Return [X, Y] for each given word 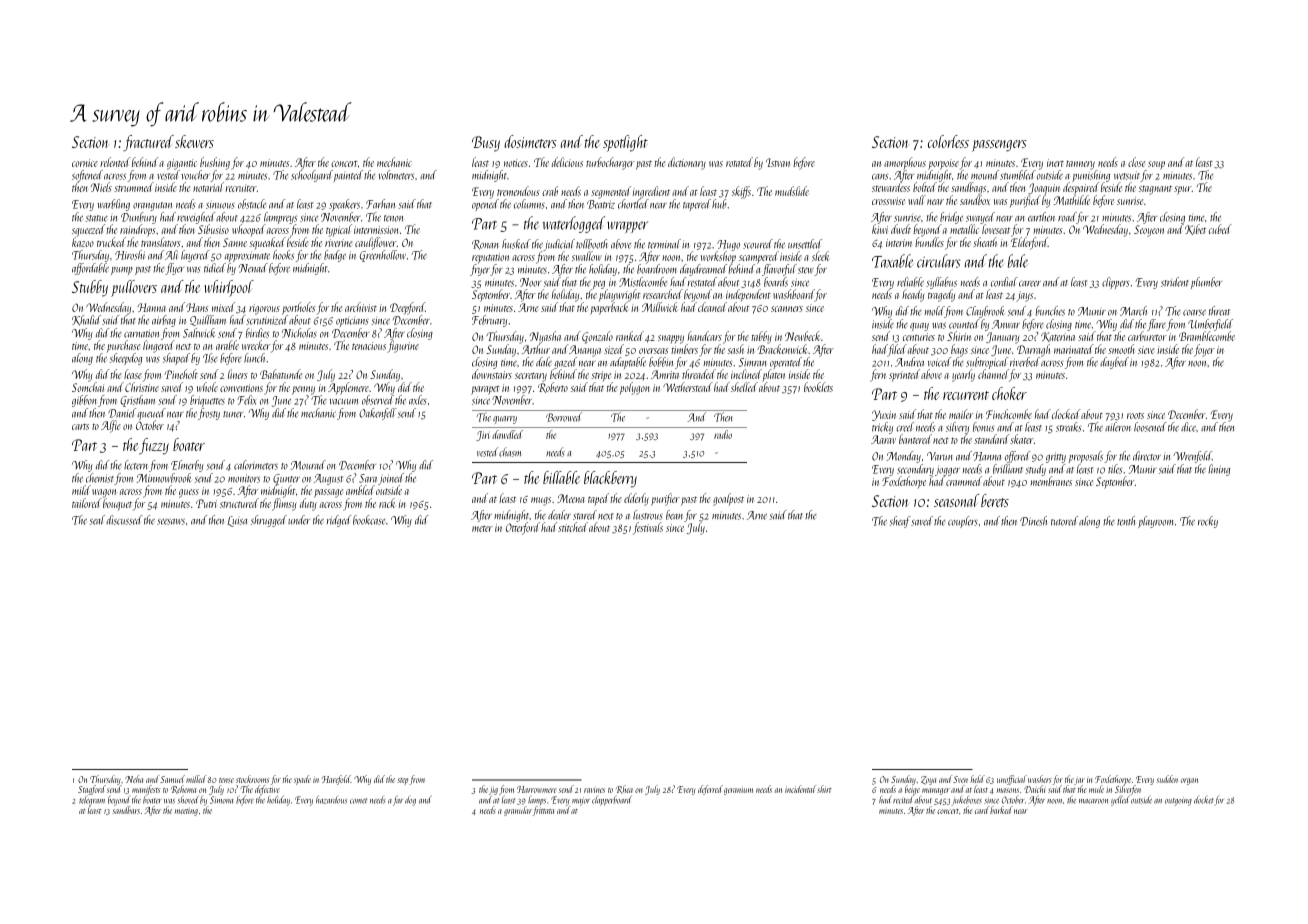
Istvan [778, 162]
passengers [999, 146]
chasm [510, 452]
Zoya [928, 780]
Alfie [111, 426]
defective [267, 790]
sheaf [900, 522]
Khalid [86, 320]
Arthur [536, 349]
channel [993, 374]
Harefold [336, 780]
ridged [339, 521]
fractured [148, 143]
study [1036, 470]
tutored [1064, 521]
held [978, 779]
